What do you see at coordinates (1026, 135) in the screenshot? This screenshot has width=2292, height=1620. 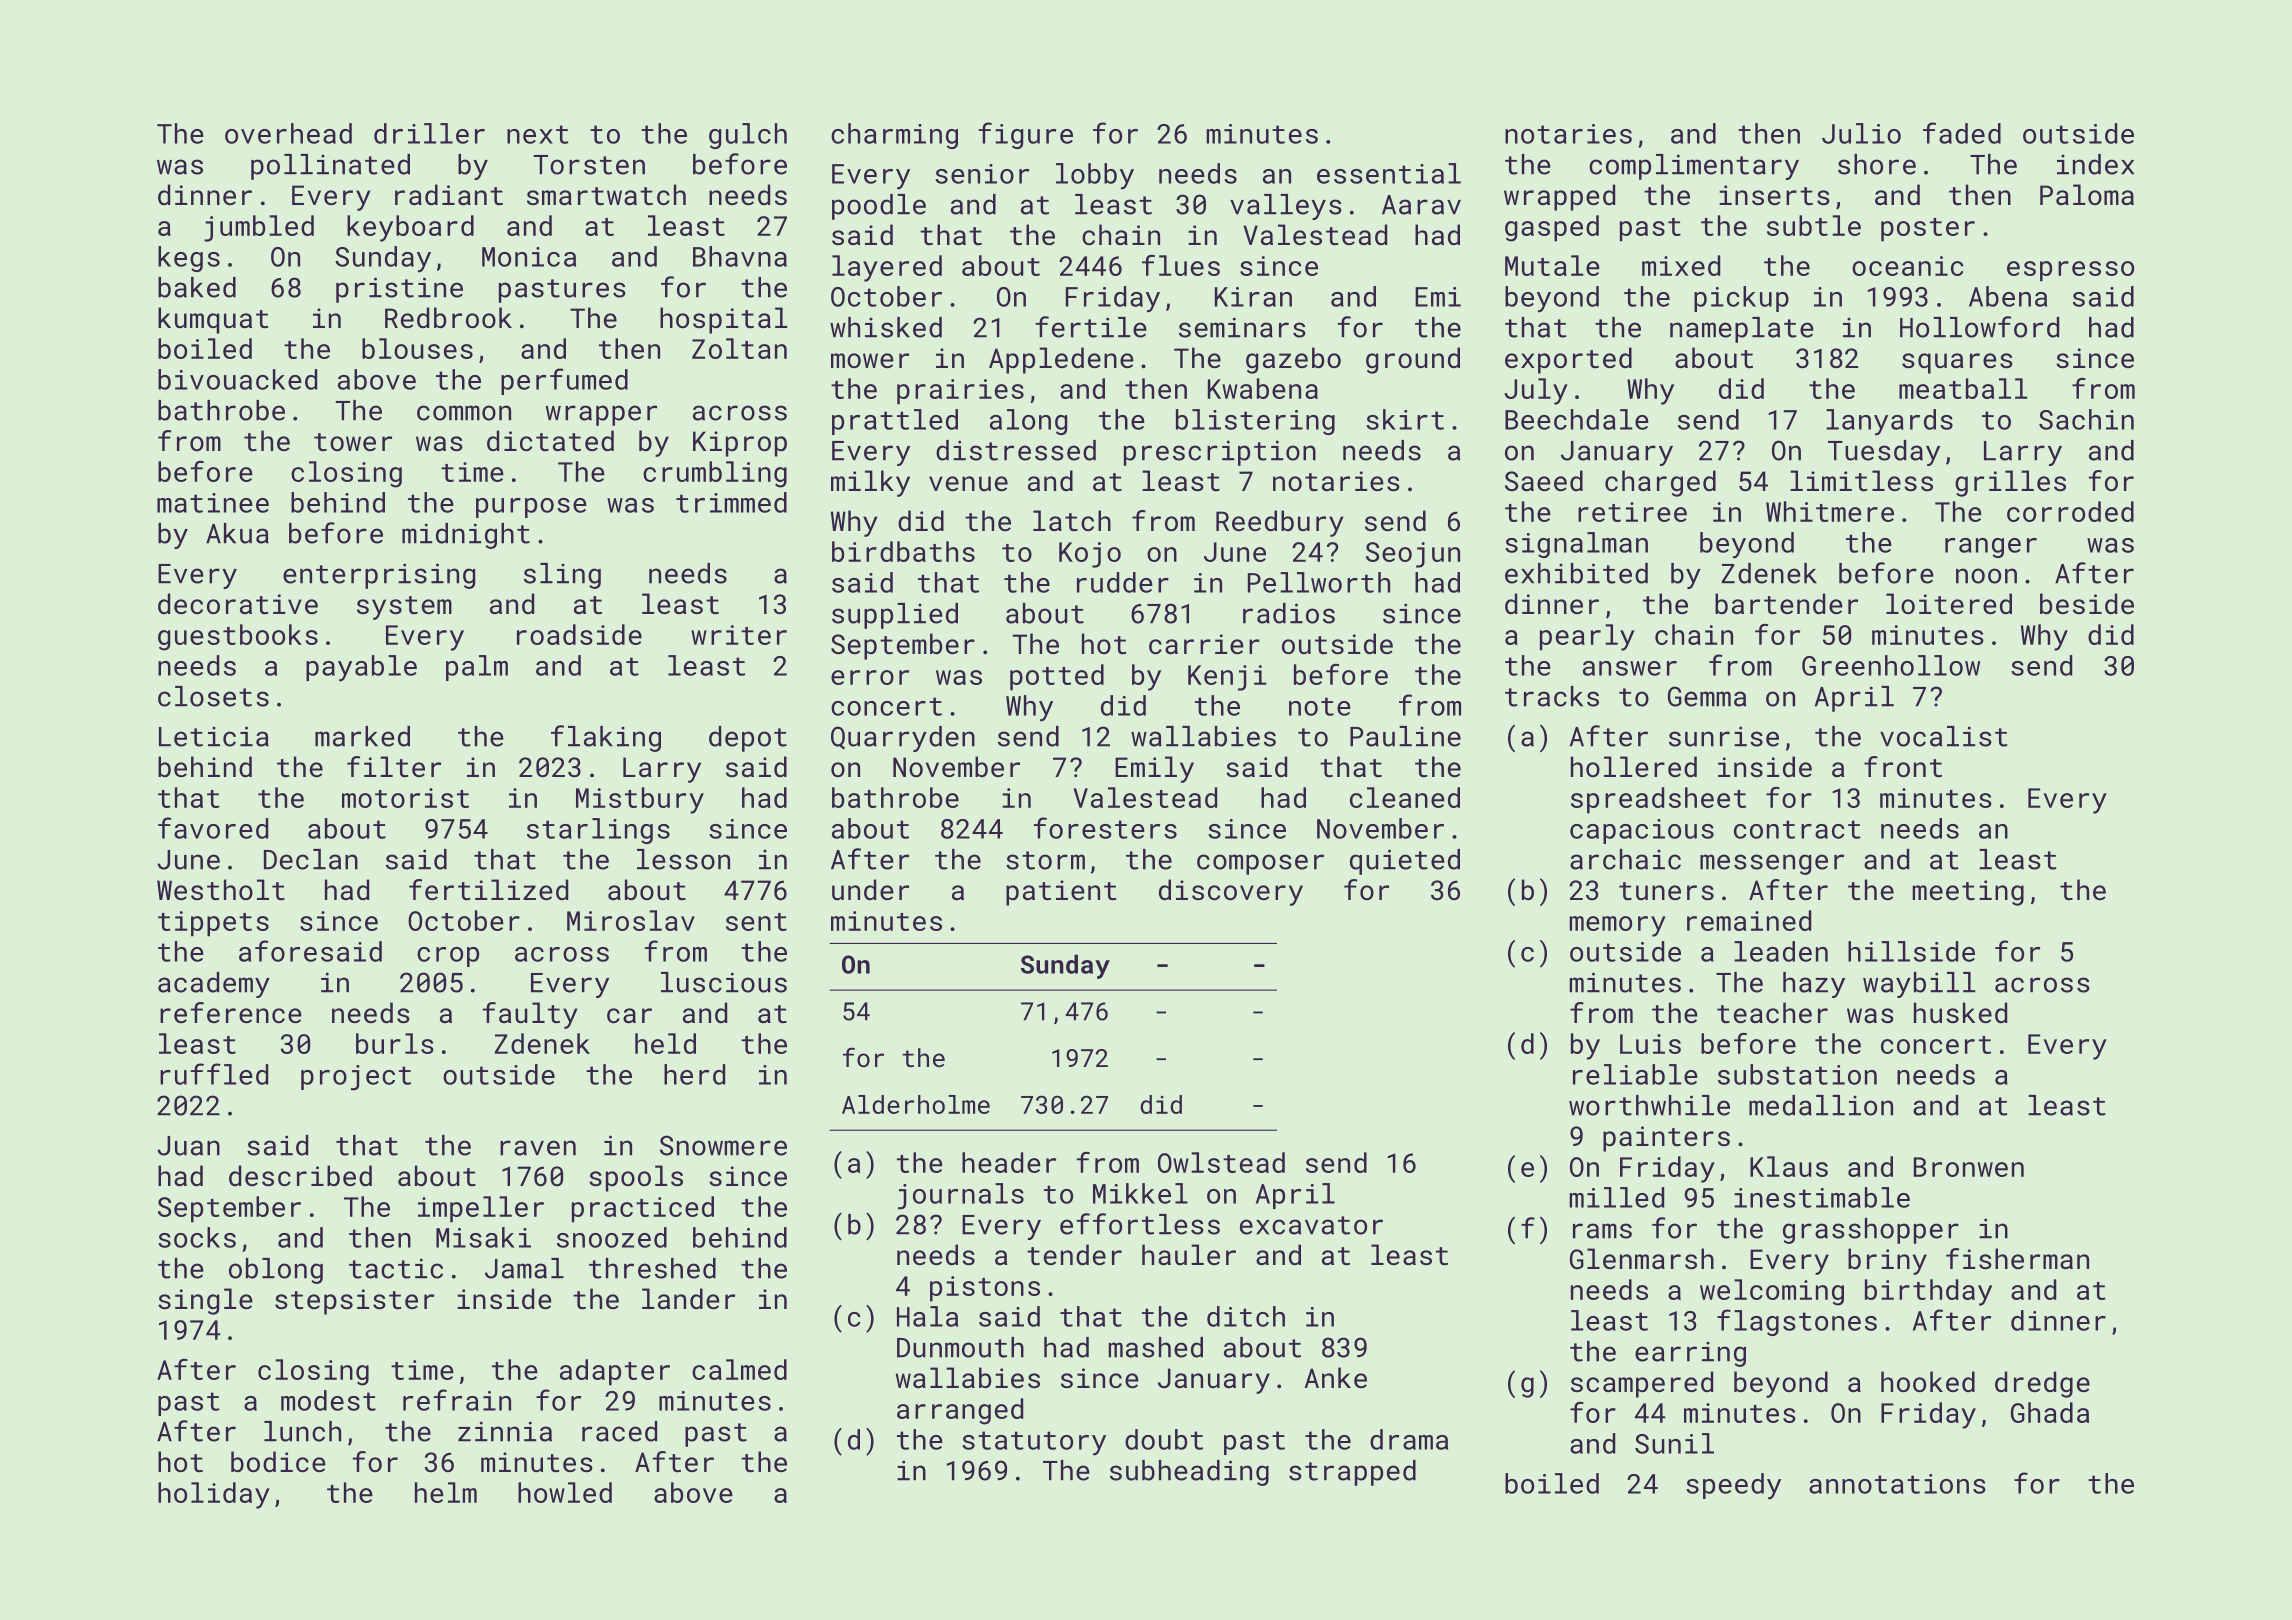 I see `figure` at bounding box center [1026, 135].
